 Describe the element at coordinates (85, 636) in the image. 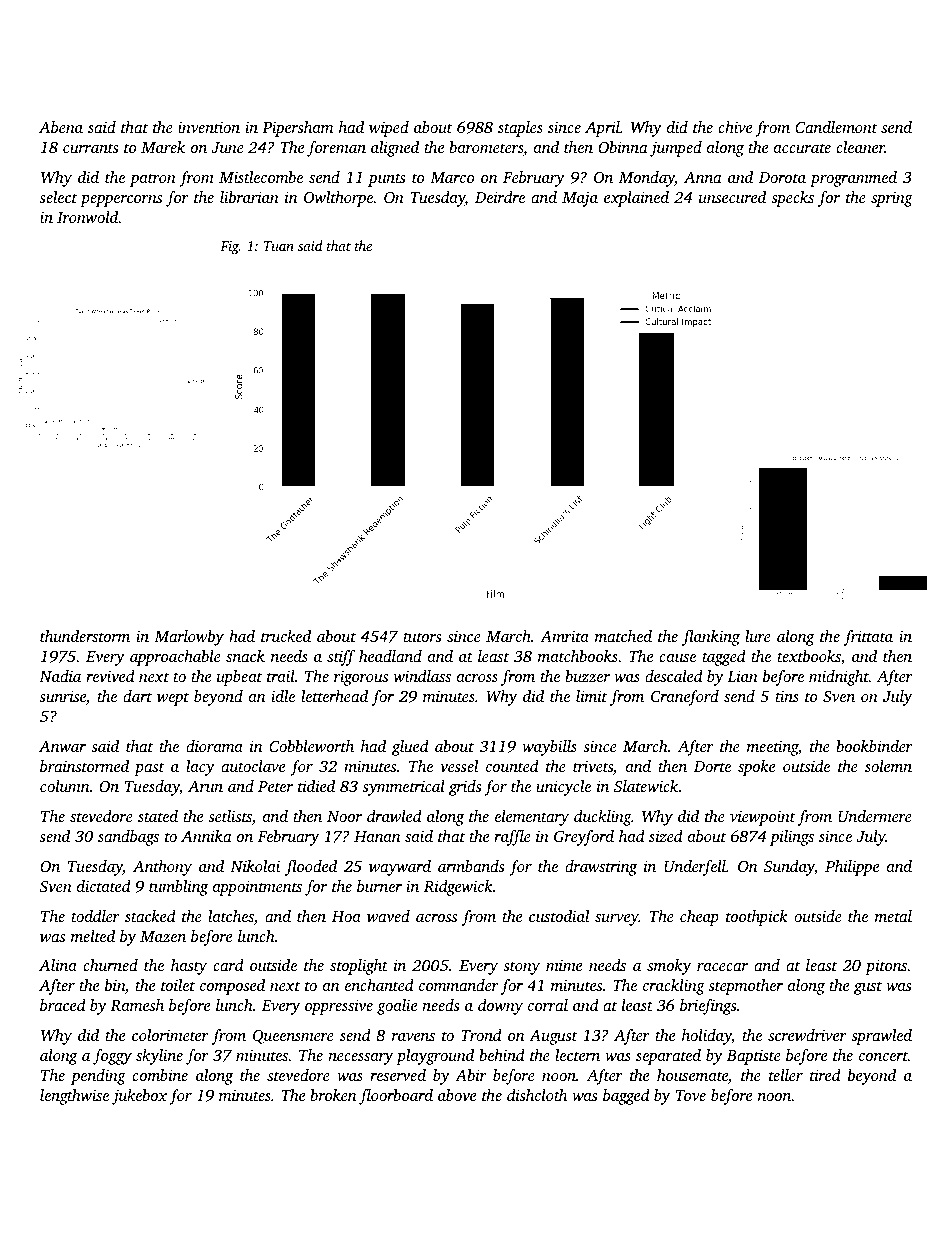

I see `thunderstorm` at that location.
